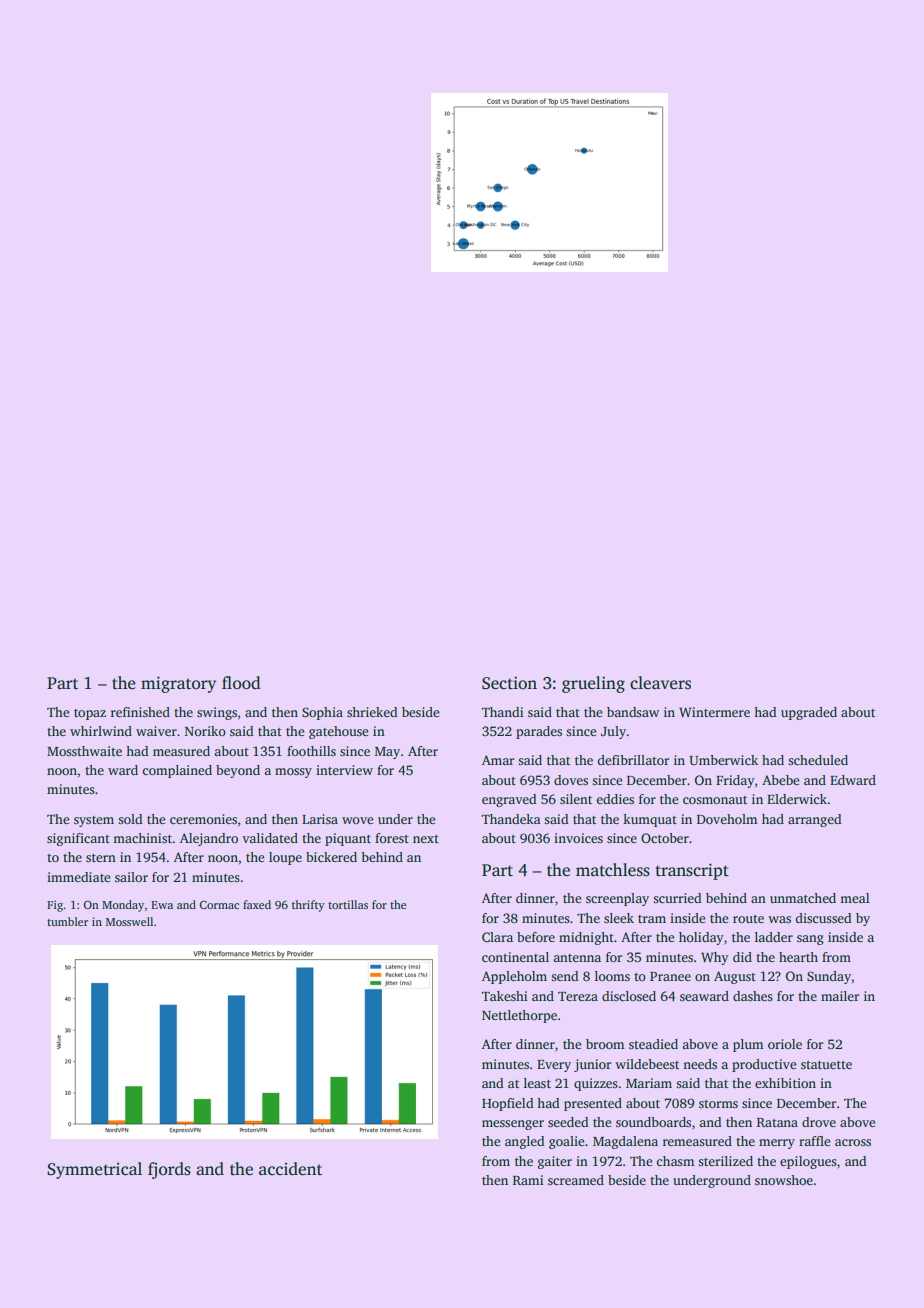 This page has width=924, height=1308. Describe the element at coordinates (498, 760) in the page. I see `Amar` at that location.
